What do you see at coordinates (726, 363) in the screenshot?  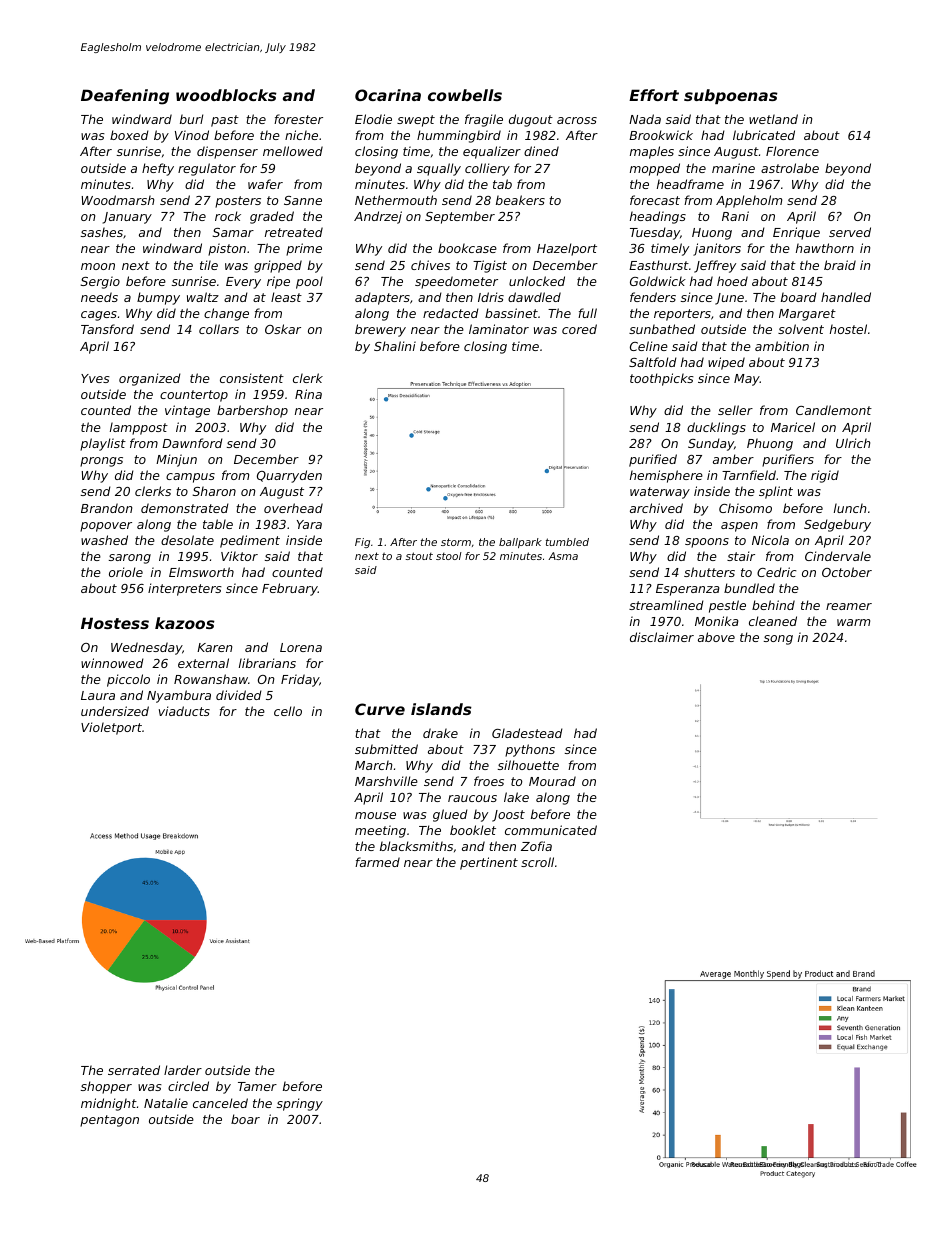 I see `wiped` at bounding box center [726, 363].
